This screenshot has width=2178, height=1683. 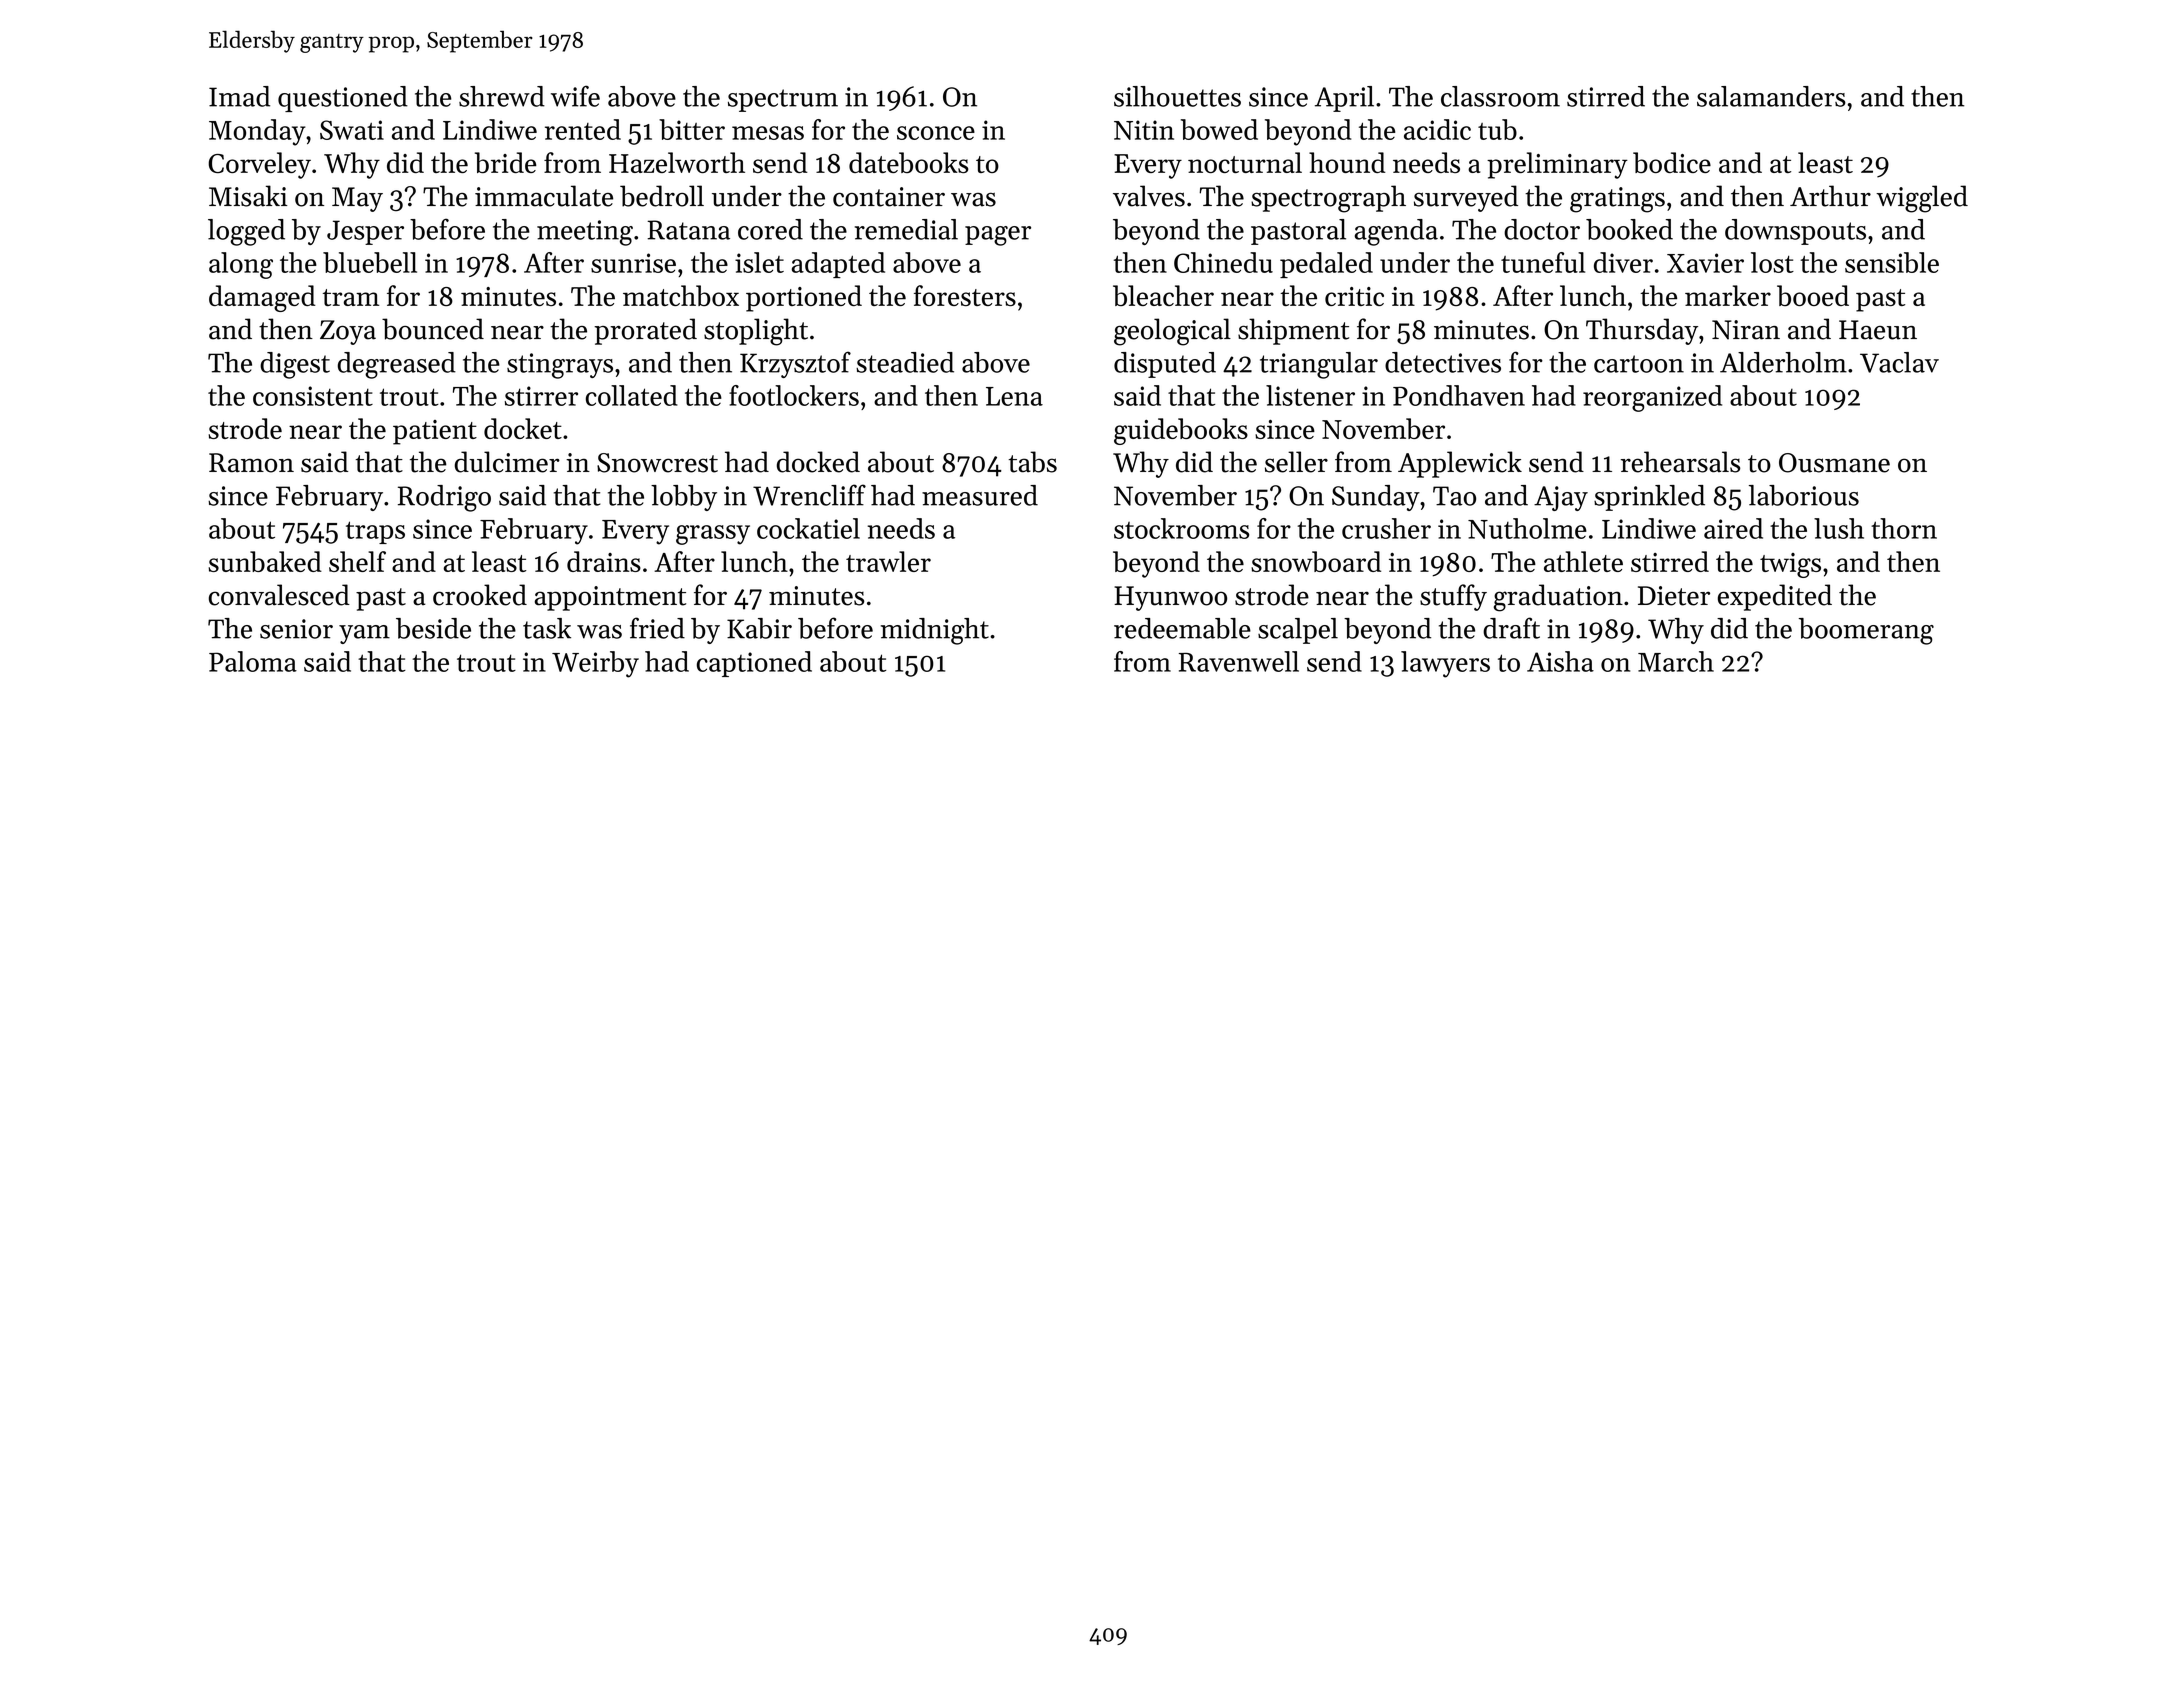 I want to click on Niran, so click(x=1746, y=330).
